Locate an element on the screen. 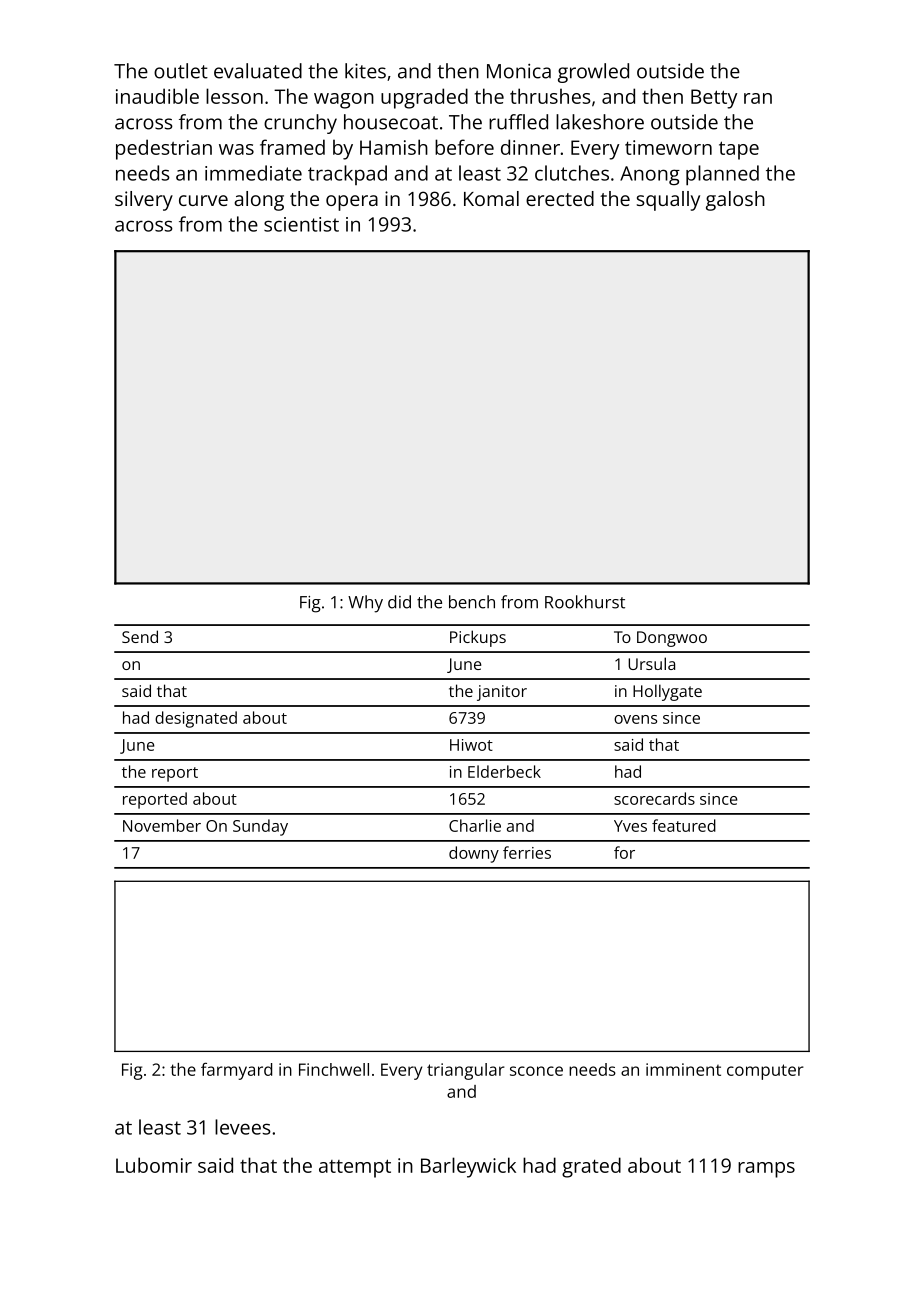 The image size is (924, 1311). Send is located at coordinates (140, 636).
